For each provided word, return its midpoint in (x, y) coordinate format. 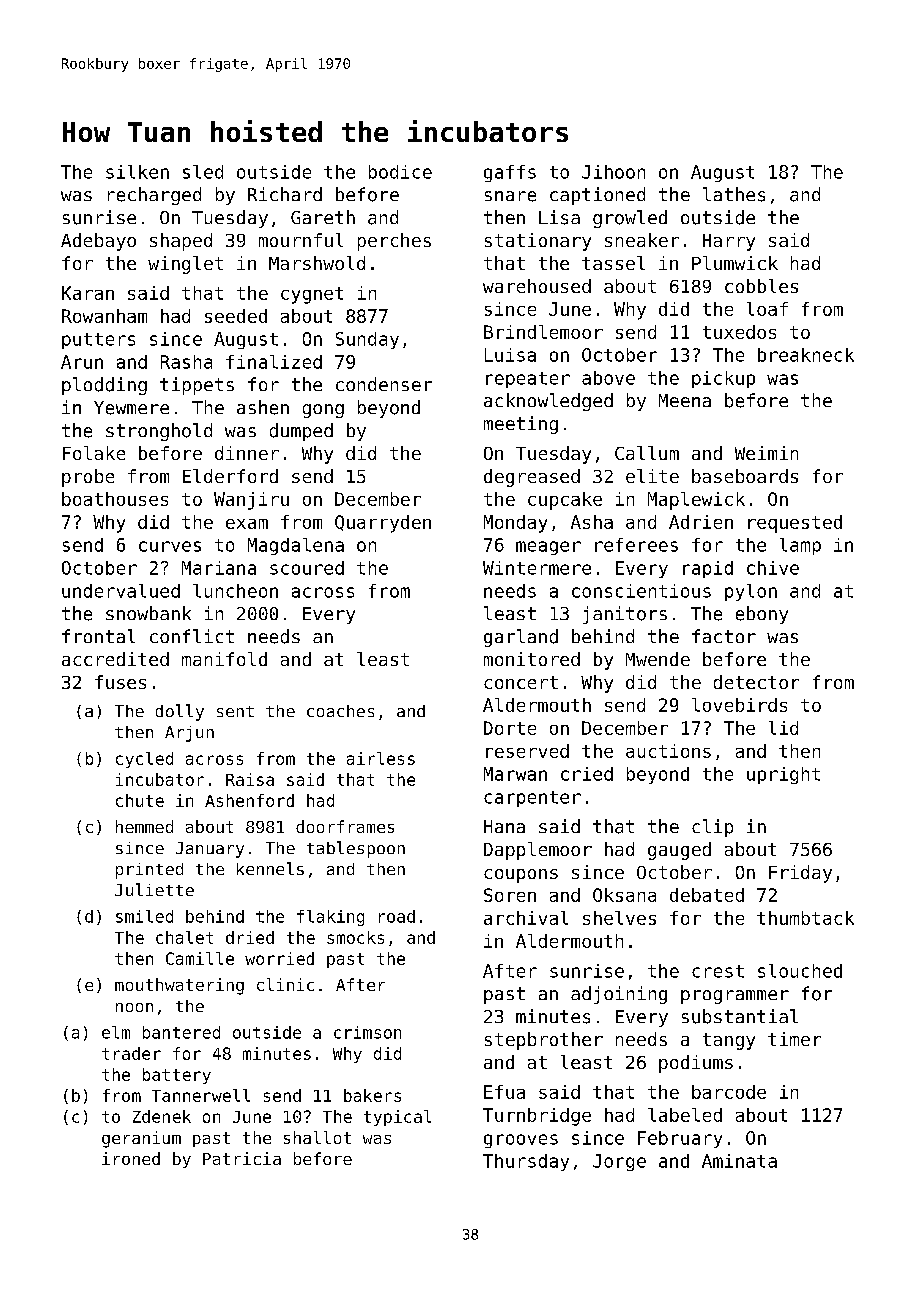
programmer (735, 997)
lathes (734, 194)
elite (652, 476)
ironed (131, 1158)
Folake (94, 453)
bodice (400, 172)
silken (137, 172)
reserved (527, 751)
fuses (120, 682)
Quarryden (383, 524)
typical (397, 1118)
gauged (679, 851)
